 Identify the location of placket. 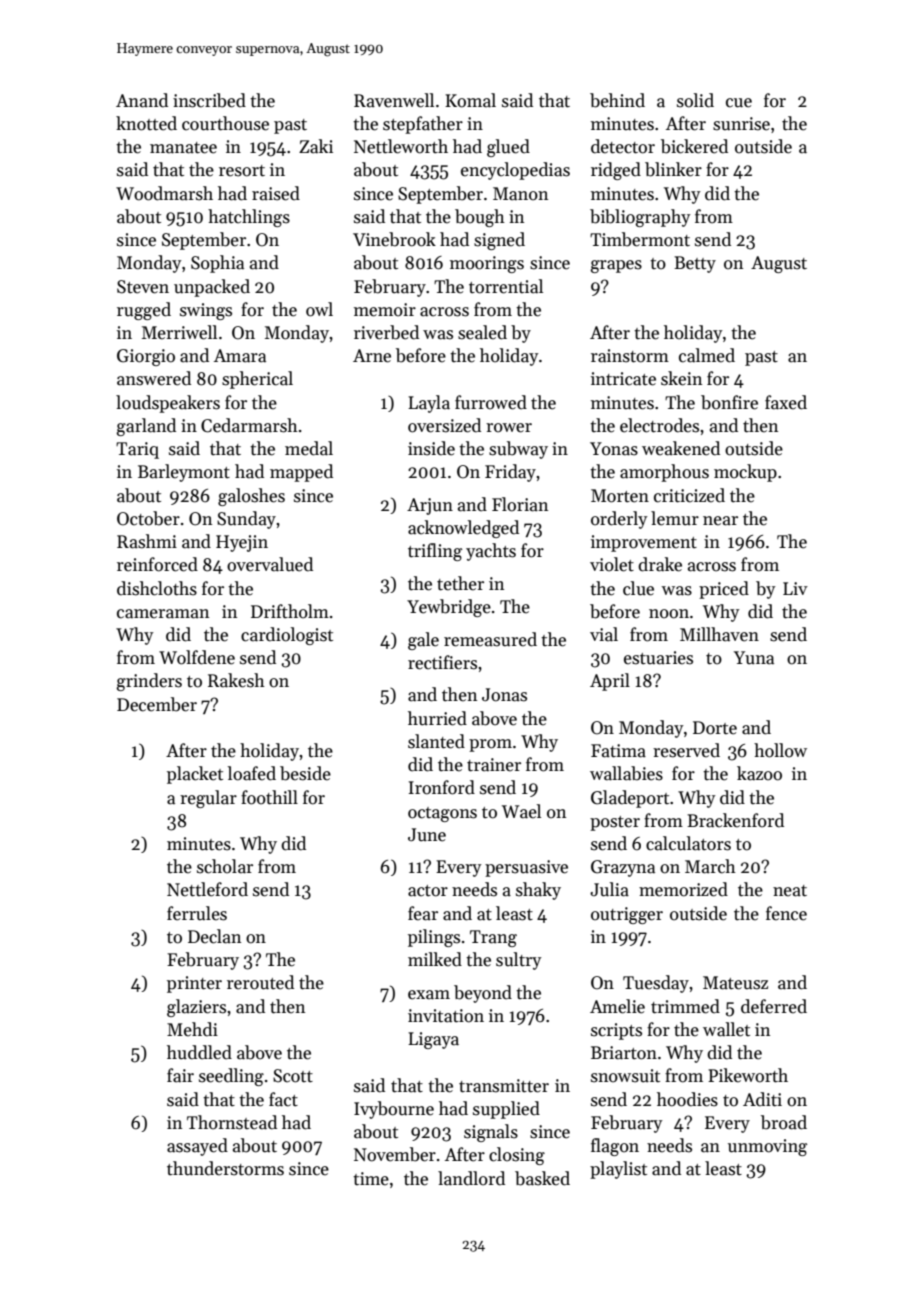
(195, 775).
